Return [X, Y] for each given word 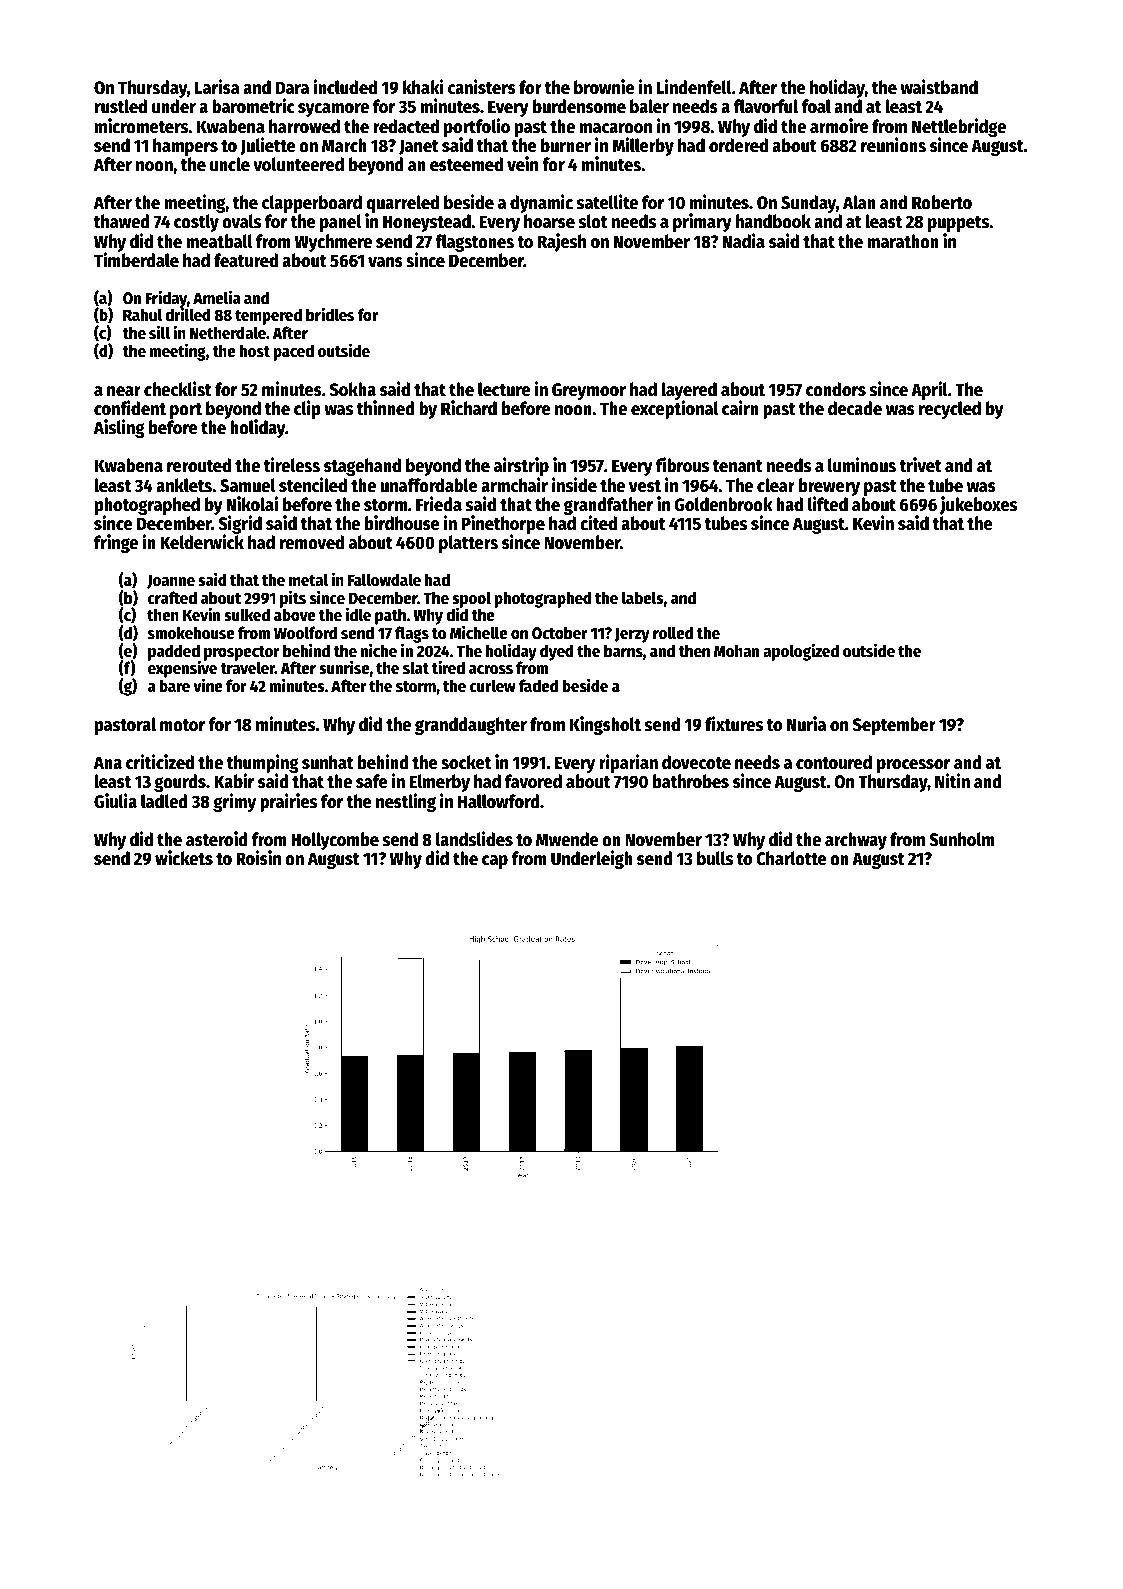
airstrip [521, 466]
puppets [959, 224]
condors [836, 389]
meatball [219, 241]
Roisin [258, 858]
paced [293, 352]
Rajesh [562, 242]
